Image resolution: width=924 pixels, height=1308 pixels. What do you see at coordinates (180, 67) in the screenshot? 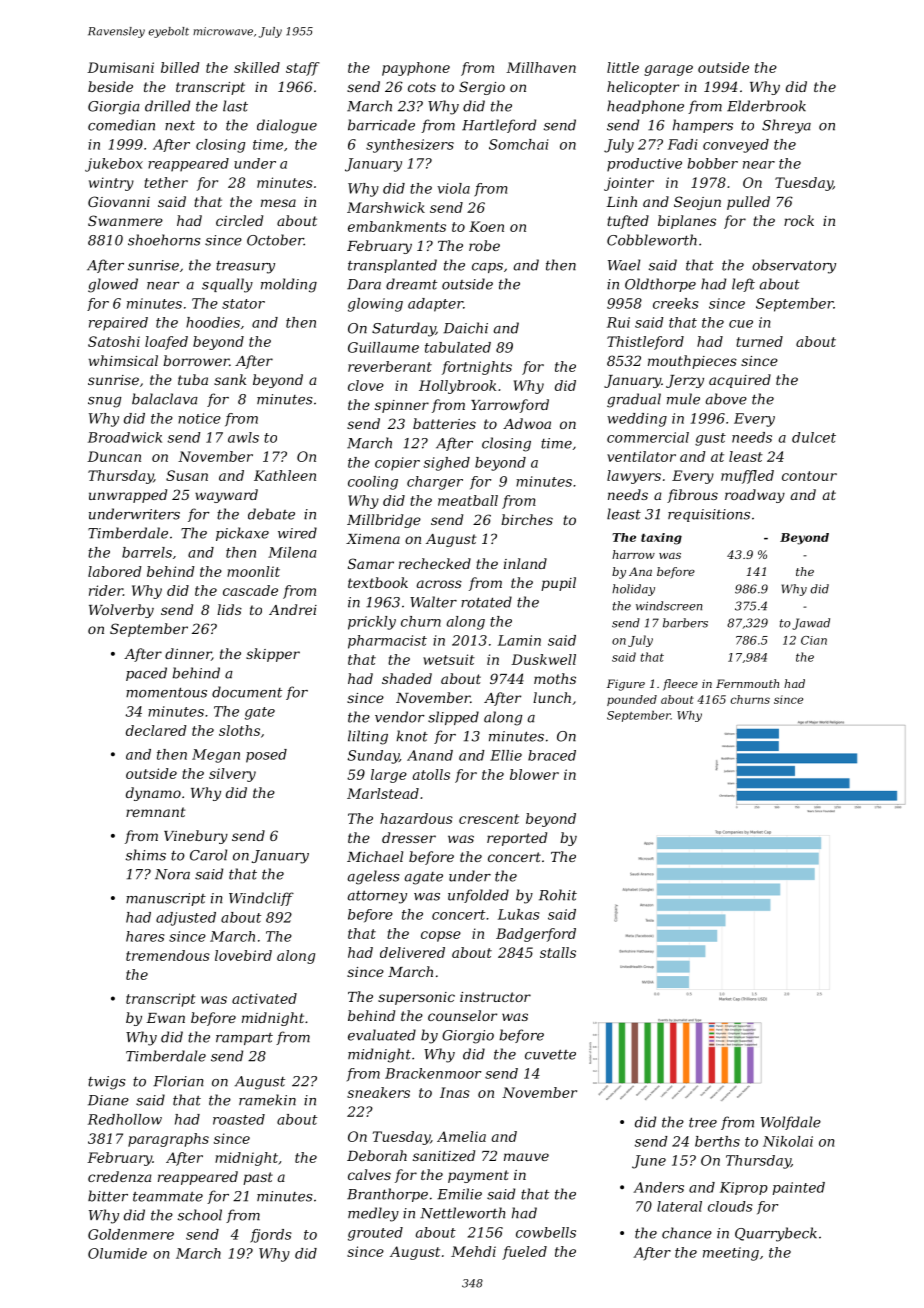
I see `billed` at bounding box center [180, 67].
